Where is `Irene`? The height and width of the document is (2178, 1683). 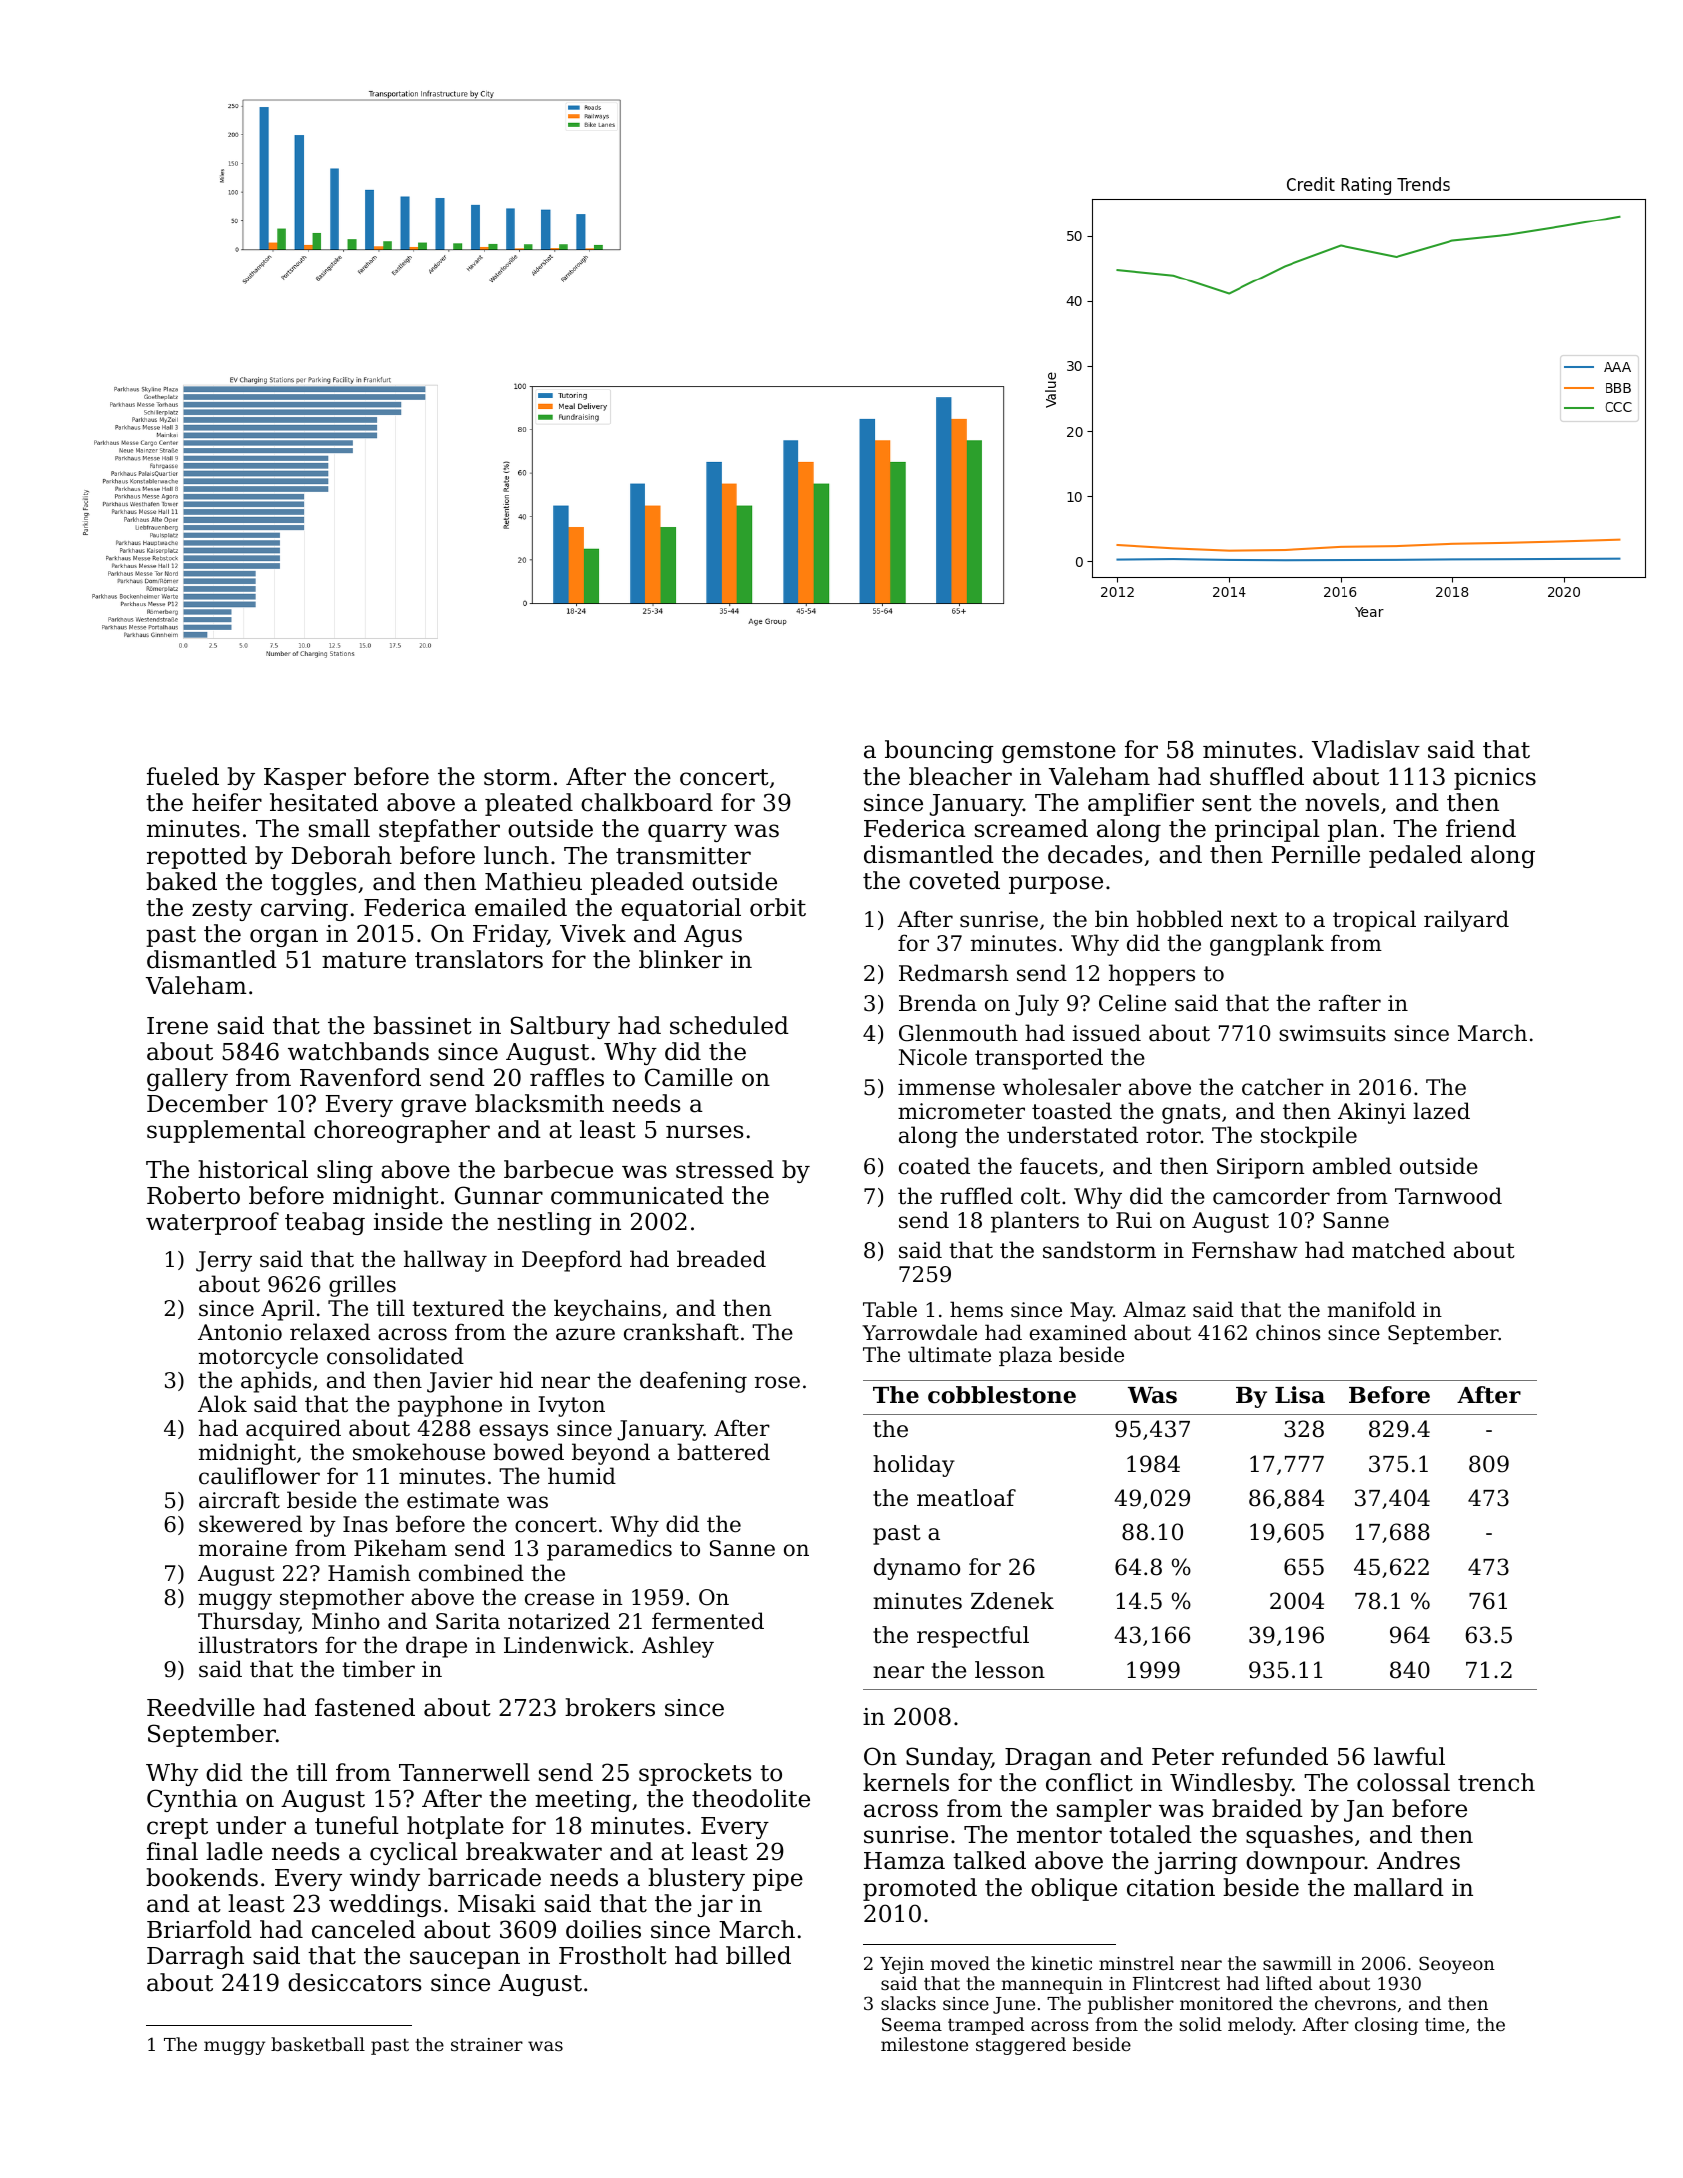 Irene is located at coordinates (177, 1026).
